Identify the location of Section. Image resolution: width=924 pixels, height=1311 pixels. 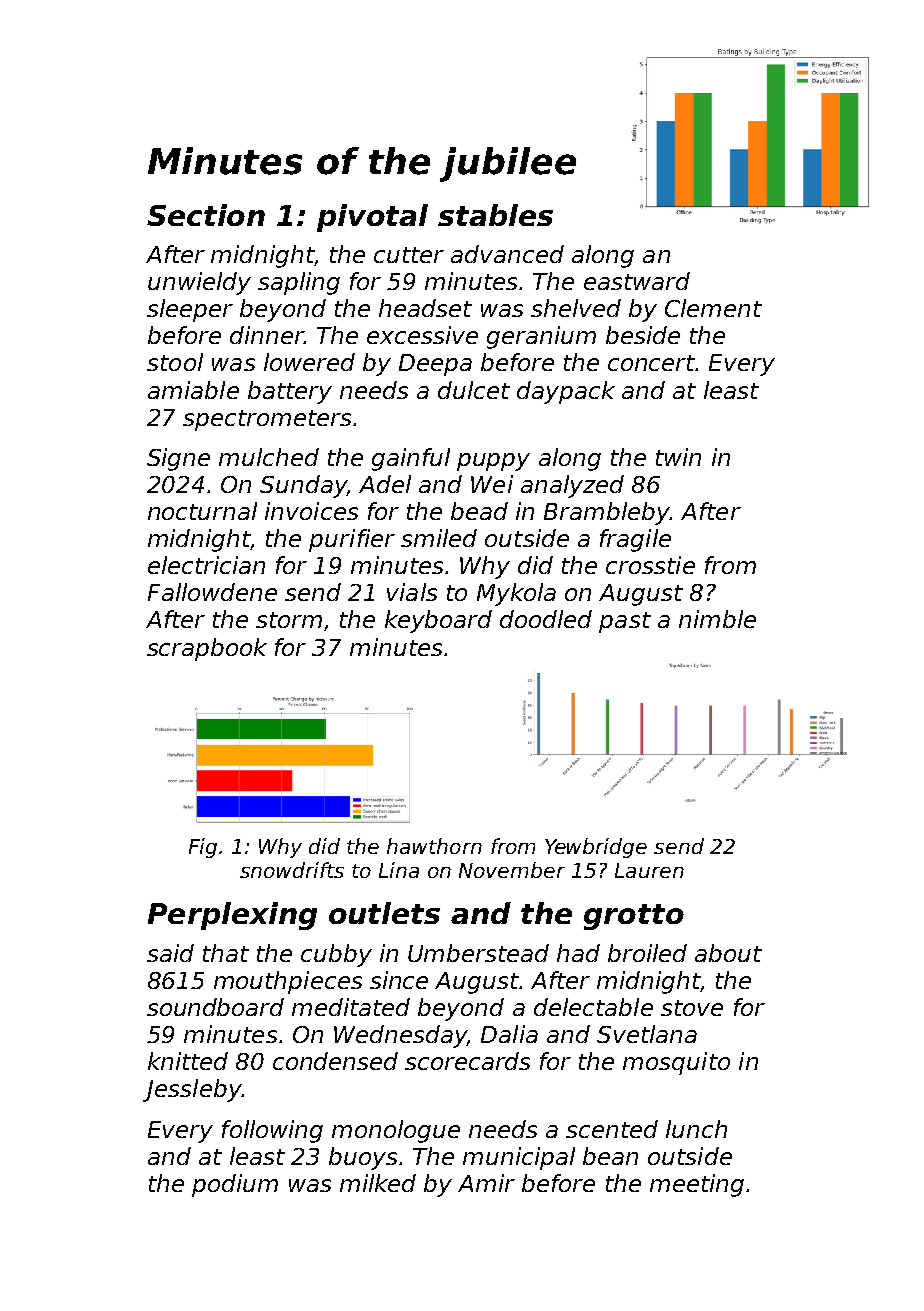
(206, 215).
